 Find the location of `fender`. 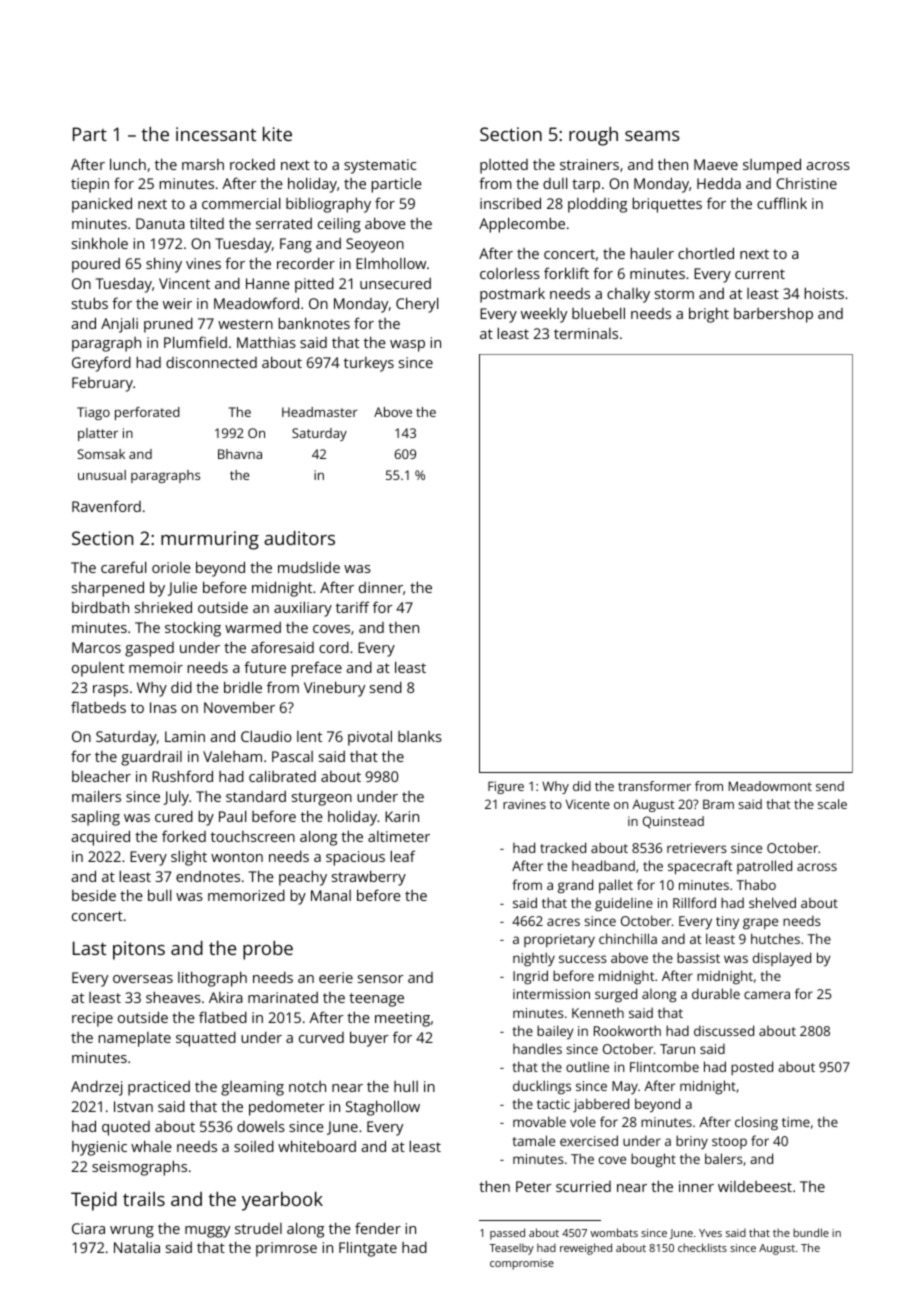

fender is located at coordinates (378, 1228).
